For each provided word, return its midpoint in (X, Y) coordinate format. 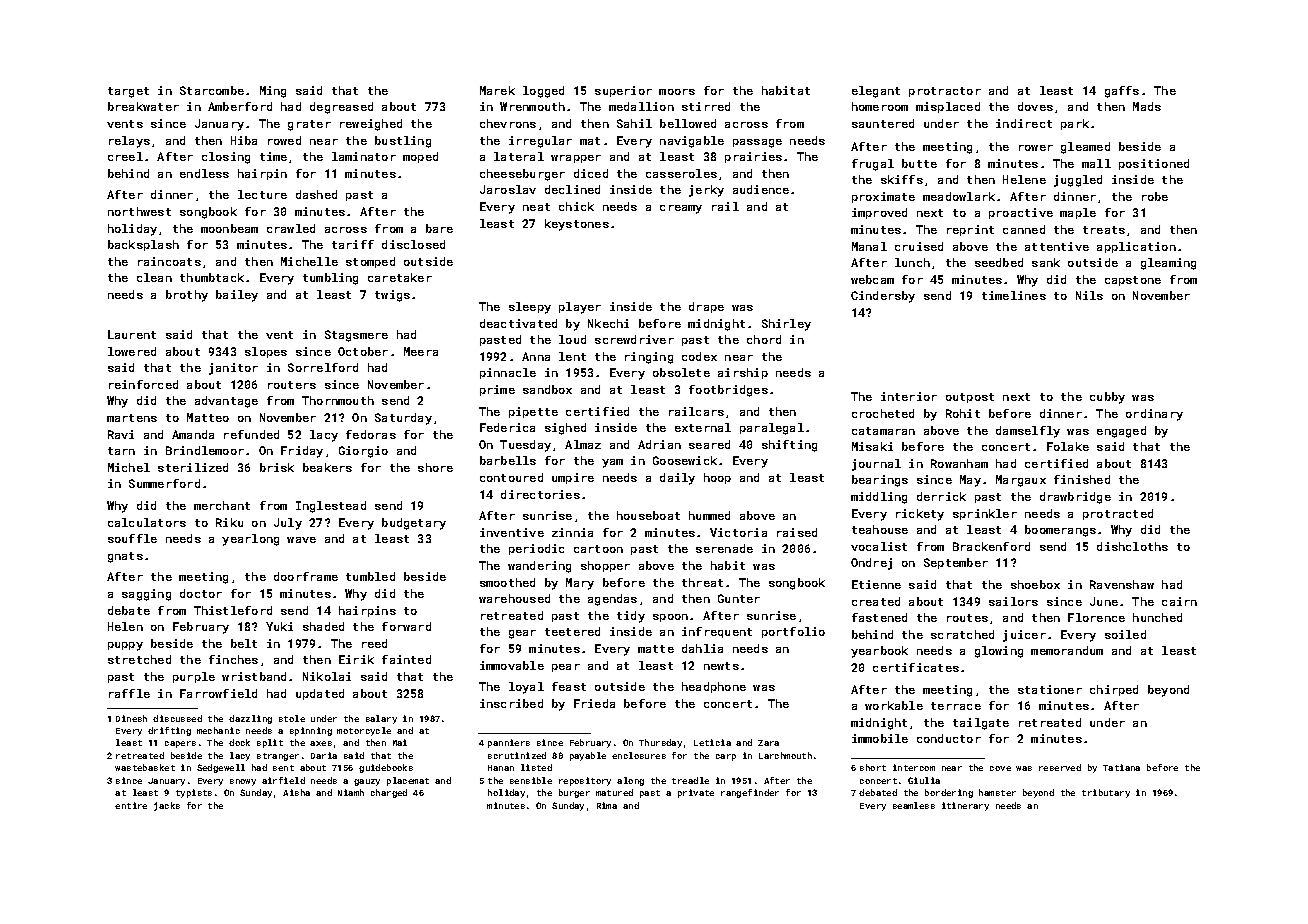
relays (129, 142)
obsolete (681, 372)
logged (543, 92)
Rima (607, 805)
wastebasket (145, 767)
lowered (132, 351)
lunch (912, 262)
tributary (1106, 793)
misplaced (948, 107)
